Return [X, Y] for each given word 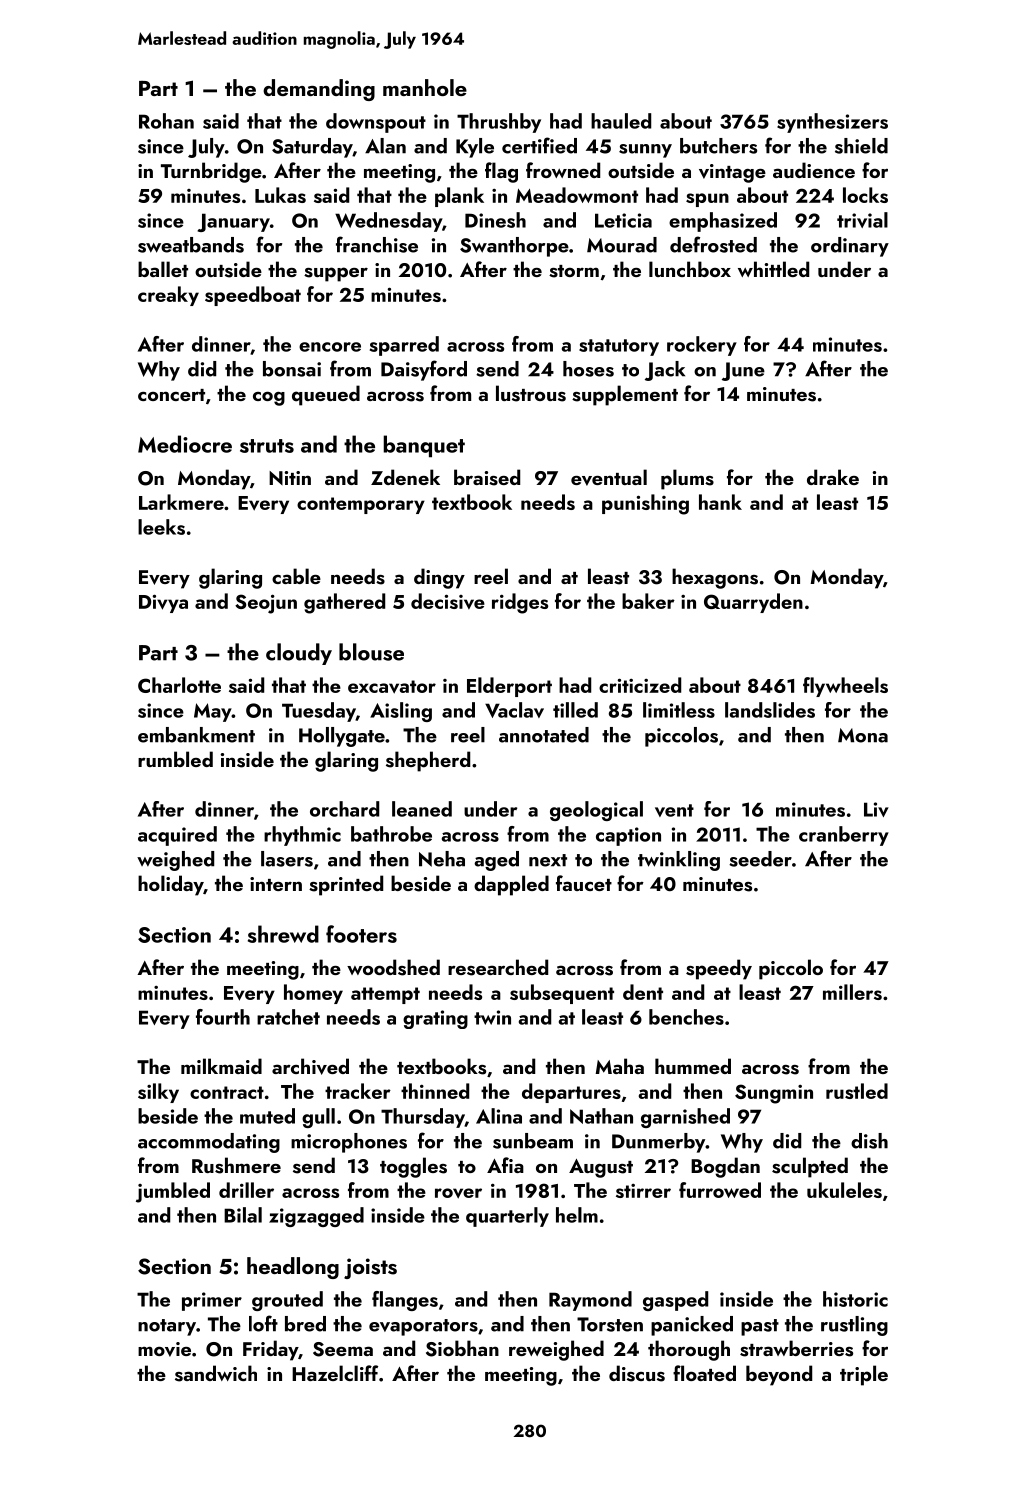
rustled [857, 1091]
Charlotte [179, 685]
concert [171, 395]
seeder [760, 859]
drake [833, 477]
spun [707, 200]
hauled [621, 121]
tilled [575, 710]
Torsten [610, 1324]
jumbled [173, 1192]
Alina [499, 1116]
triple [864, 1375]
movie [164, 1349]
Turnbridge [211, 172]
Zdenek [405, 477]
